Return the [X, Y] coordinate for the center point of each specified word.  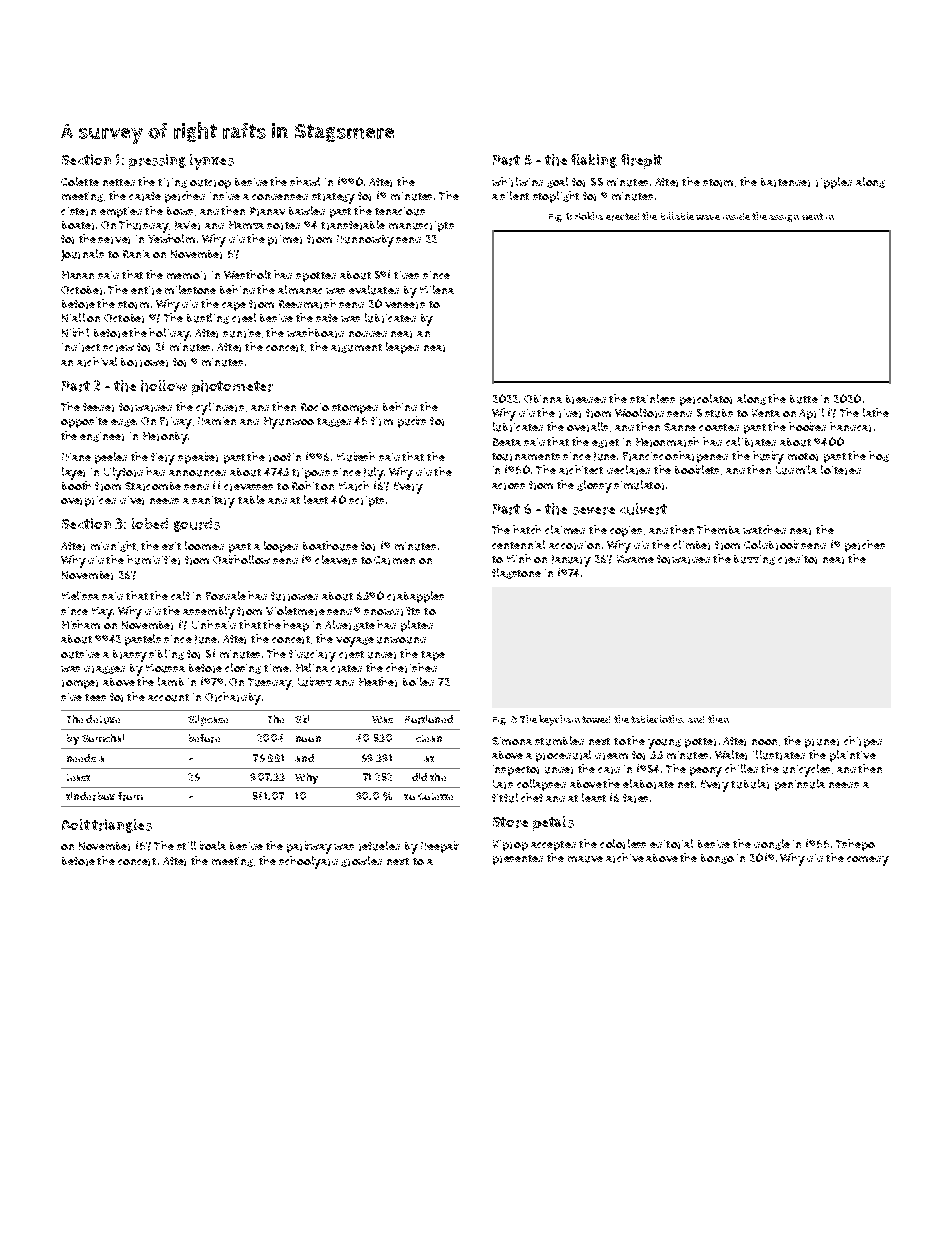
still [186, 845]
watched [764, 529]
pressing [157, 161]
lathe [876, 412]
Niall [73, 317]
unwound [401, 640]
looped [281, 547]
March [354, 486]
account [168, 698]
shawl [305, 181]
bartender [785, 182]
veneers [405, 305]
